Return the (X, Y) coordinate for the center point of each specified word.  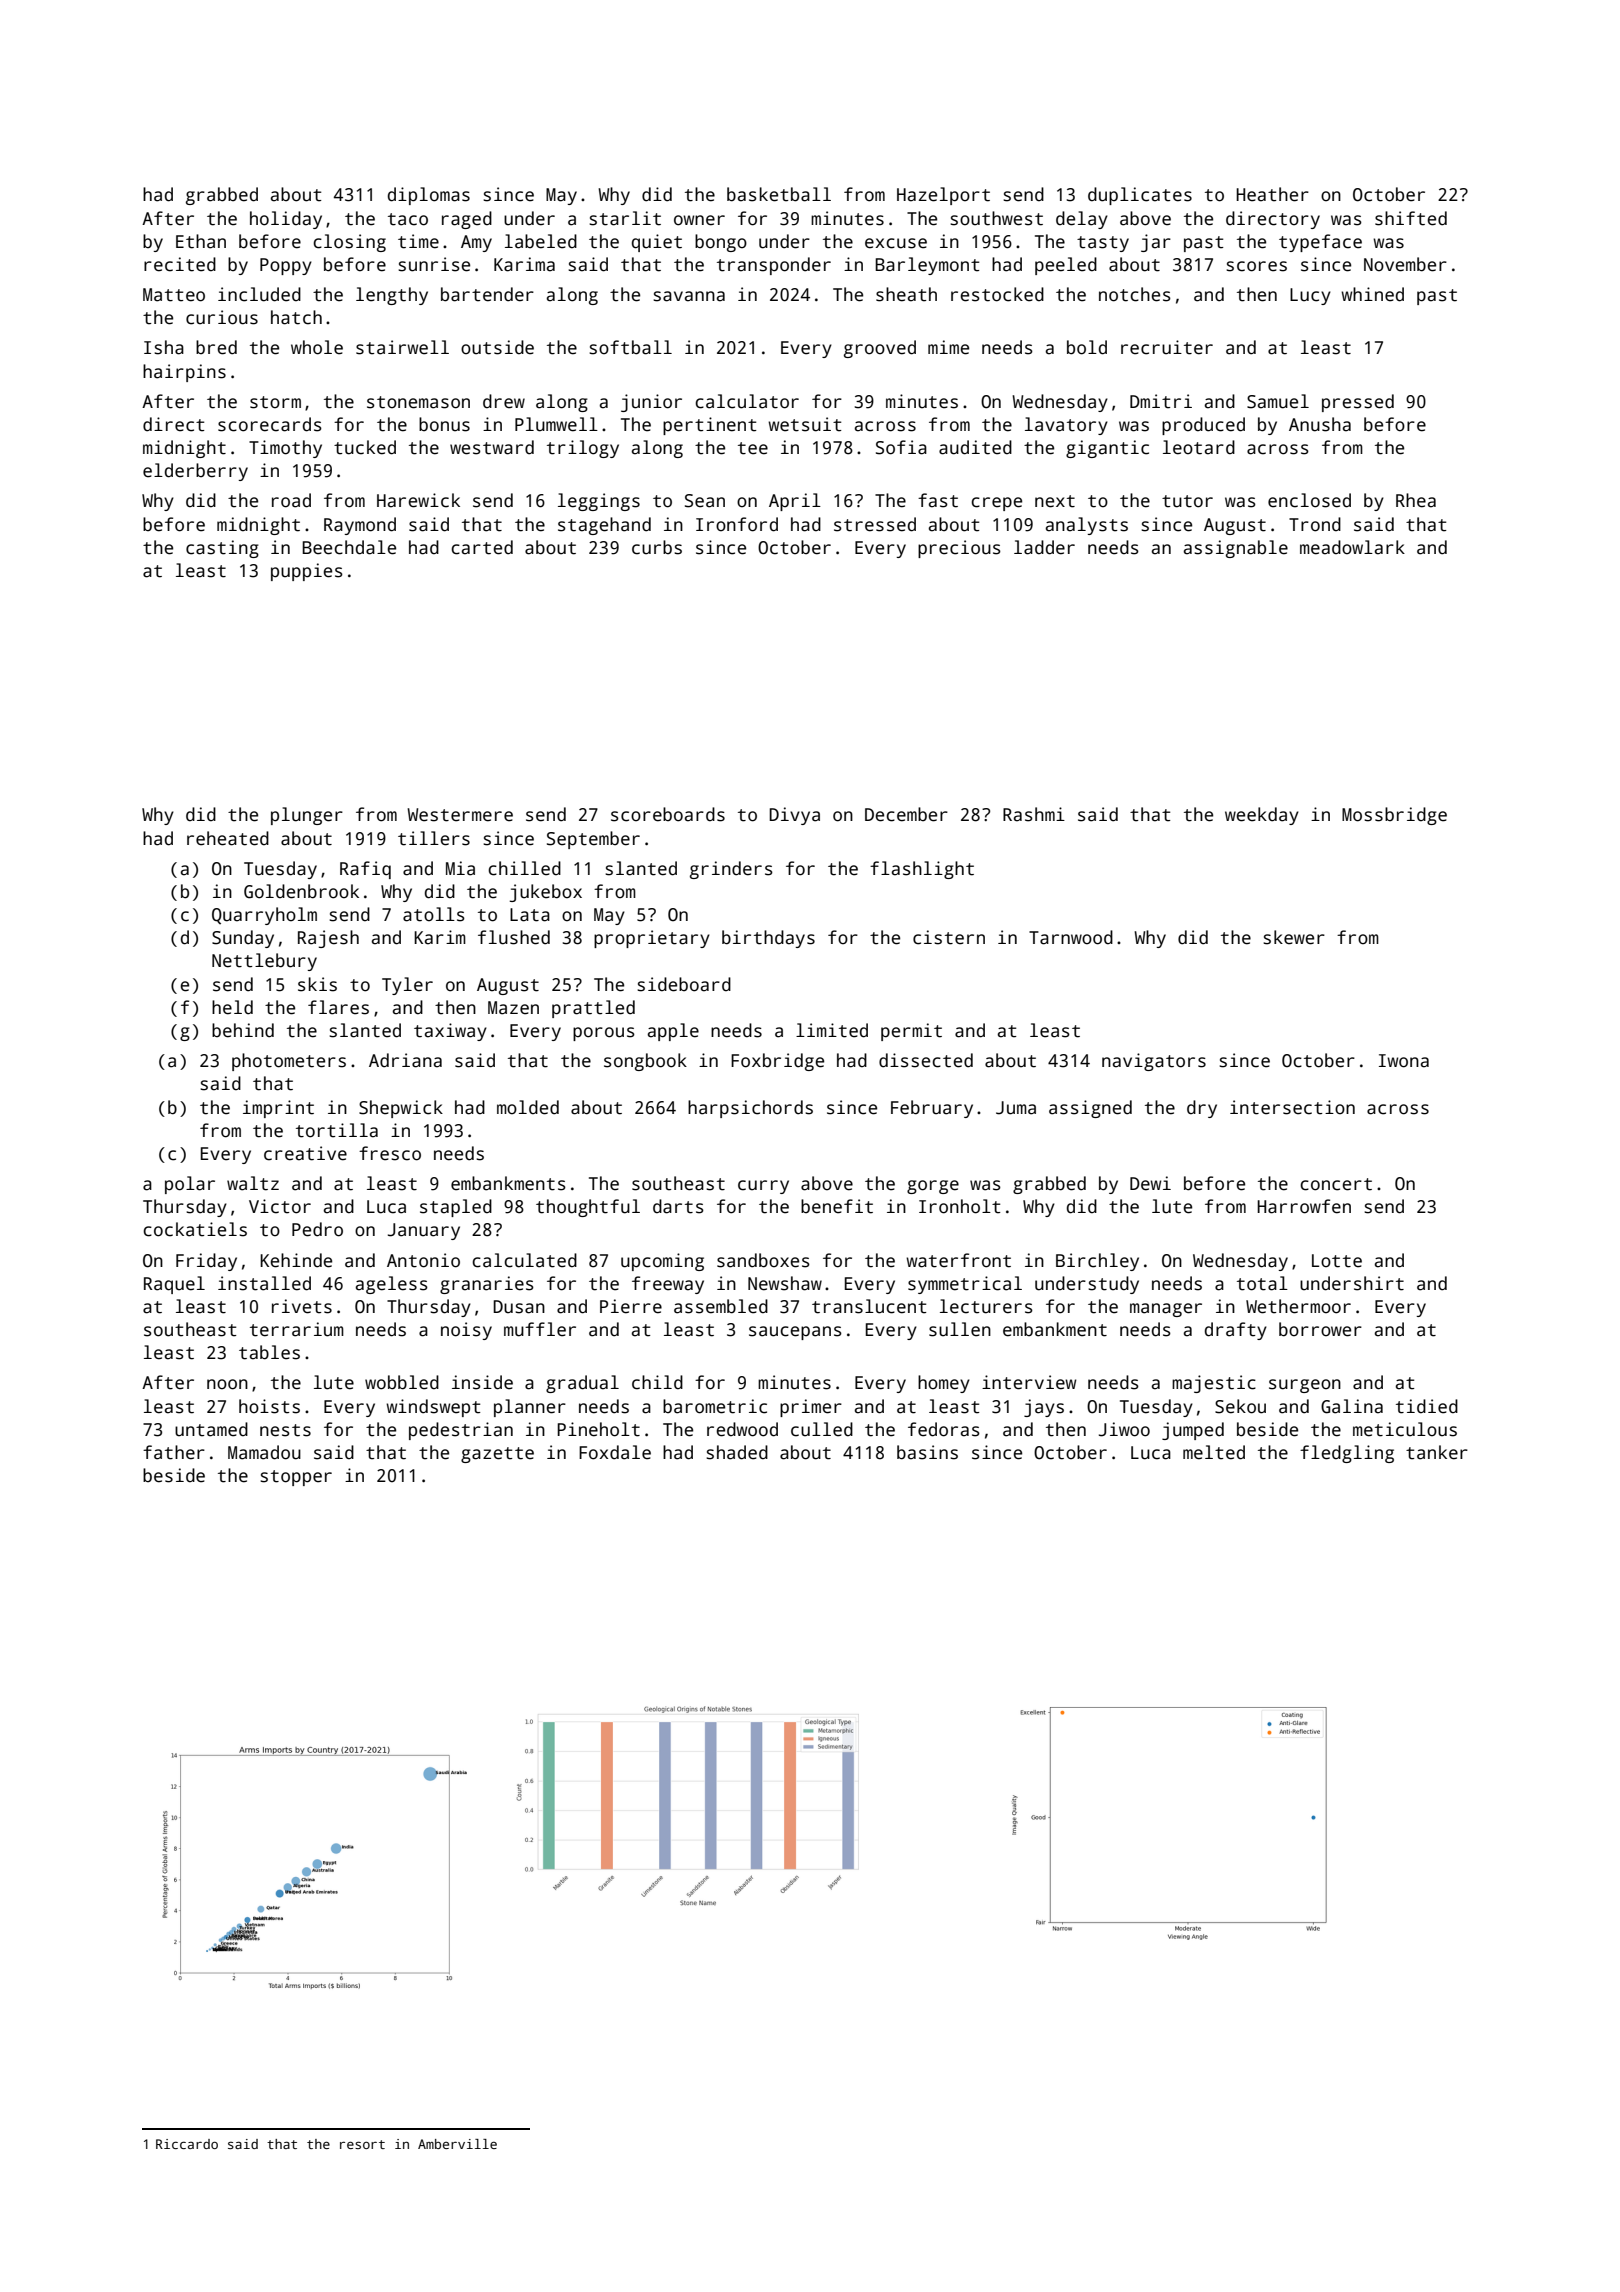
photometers (289, 1062)
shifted (1411, 218)
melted (1214, 1452)
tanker (1437, 1452)
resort (362, 2144)
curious (222, 317)
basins (927, 1452)
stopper (296, 1478)
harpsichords (750, 1109)
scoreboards (668, 814)
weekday (1262, 816)
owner (699, 220)
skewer (1294, 937)
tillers (434, 838)
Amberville (457, 2144)
